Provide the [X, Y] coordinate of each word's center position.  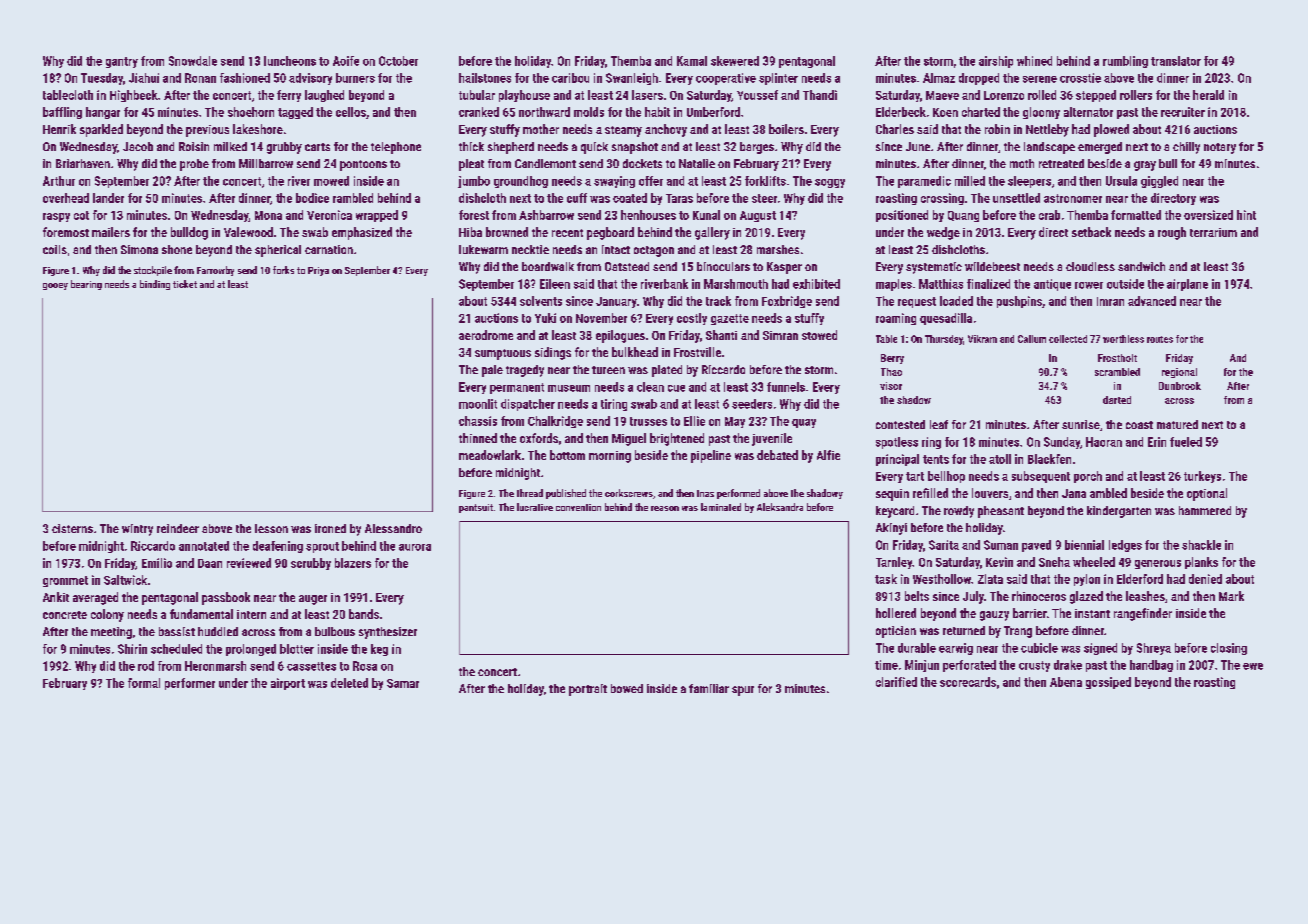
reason [665, 508]
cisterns [72, 528]
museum [569, 388]
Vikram [982, 339]
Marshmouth [736, 284]
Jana [1074, 493]
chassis [478, 421]
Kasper [784, 268]
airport [288, 684]
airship [996, 62]
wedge [943, 233]
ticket [185, 284]
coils [55, 249]
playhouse [524, 96]
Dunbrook [1180, 386]
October [398, 61]
